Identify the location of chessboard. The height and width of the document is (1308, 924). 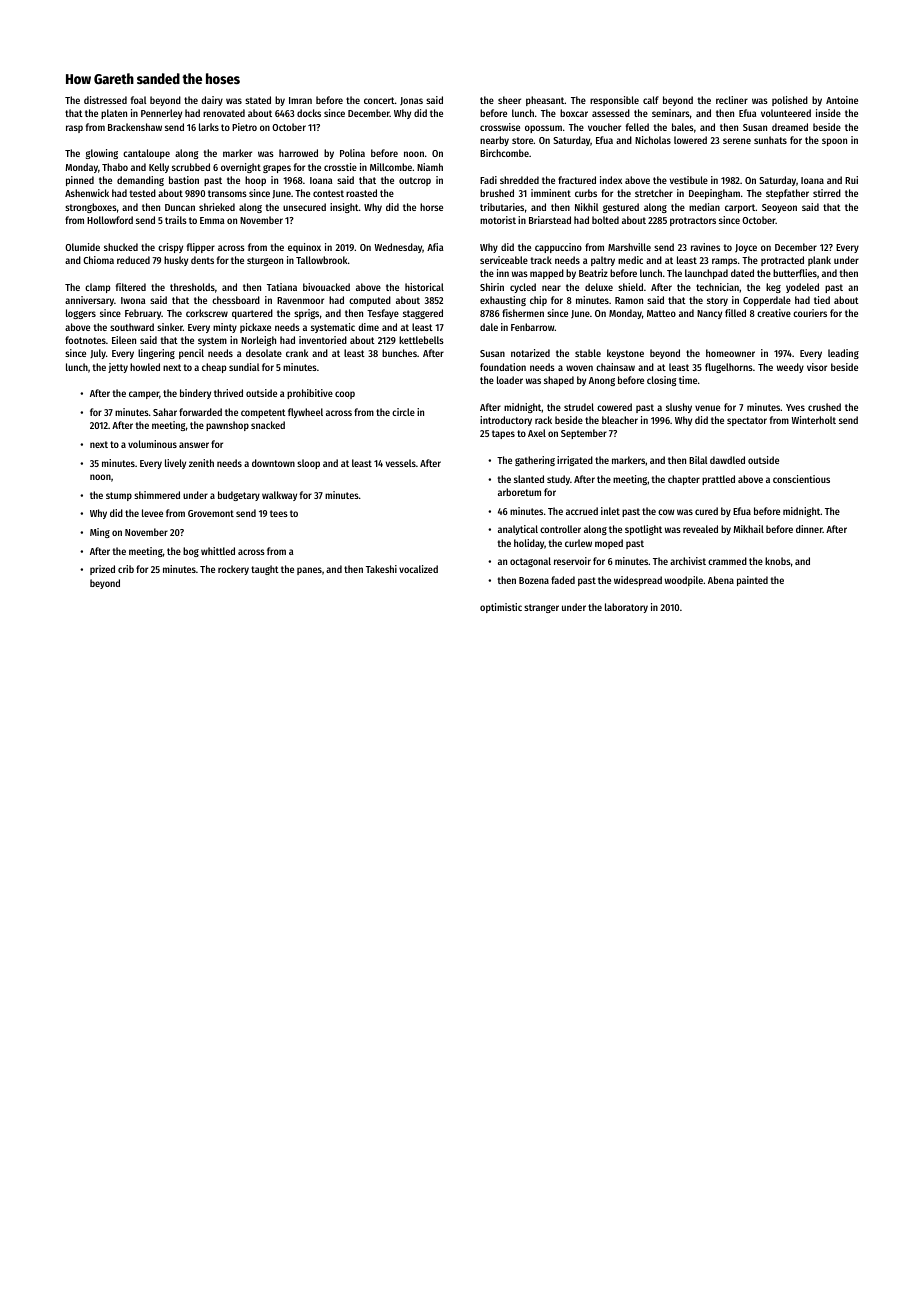
(236, 300).
